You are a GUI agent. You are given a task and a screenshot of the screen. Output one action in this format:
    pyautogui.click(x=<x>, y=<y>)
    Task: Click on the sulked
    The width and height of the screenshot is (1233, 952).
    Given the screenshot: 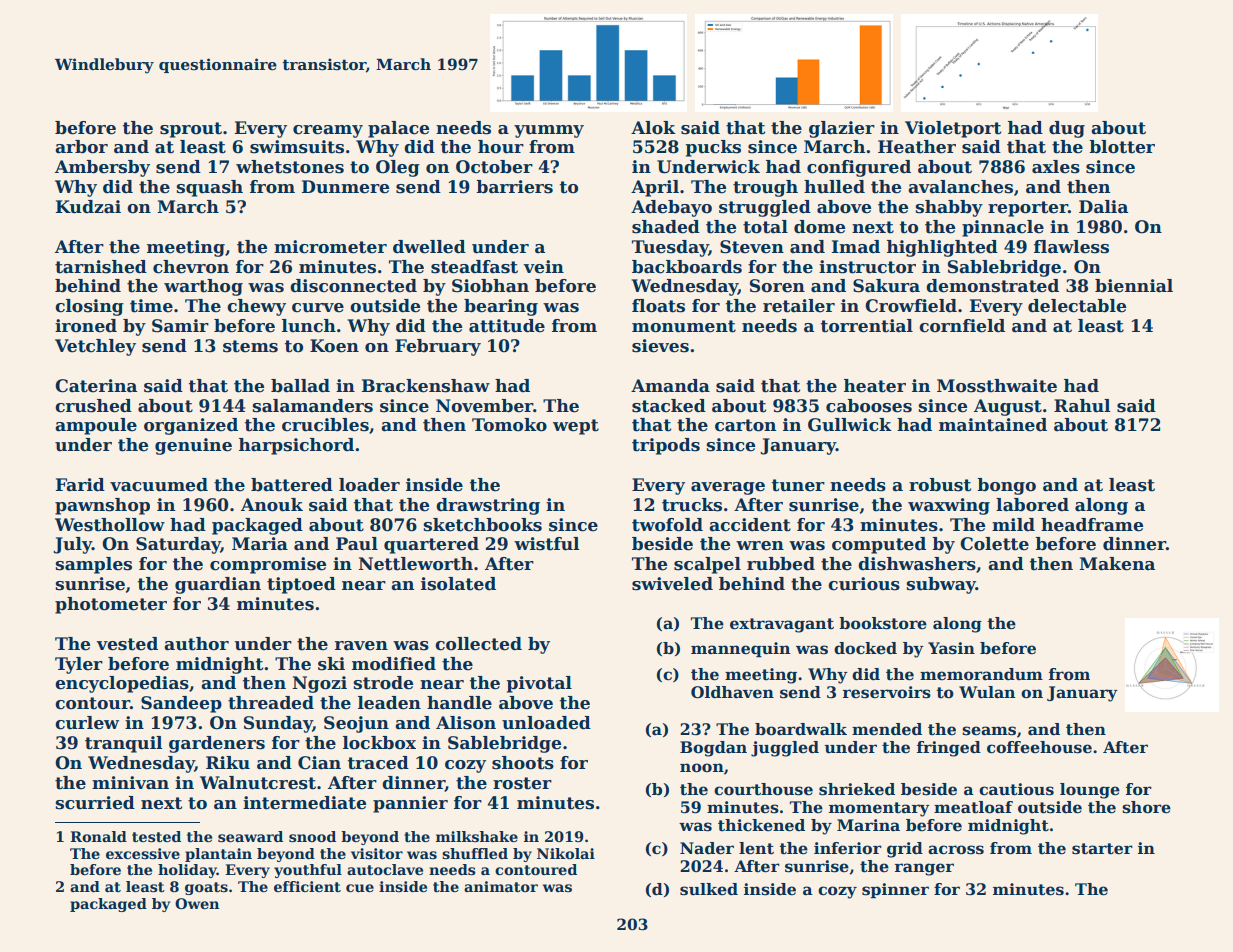 What is the action you would take?
    pyautogui.click(x=709, y=889)
